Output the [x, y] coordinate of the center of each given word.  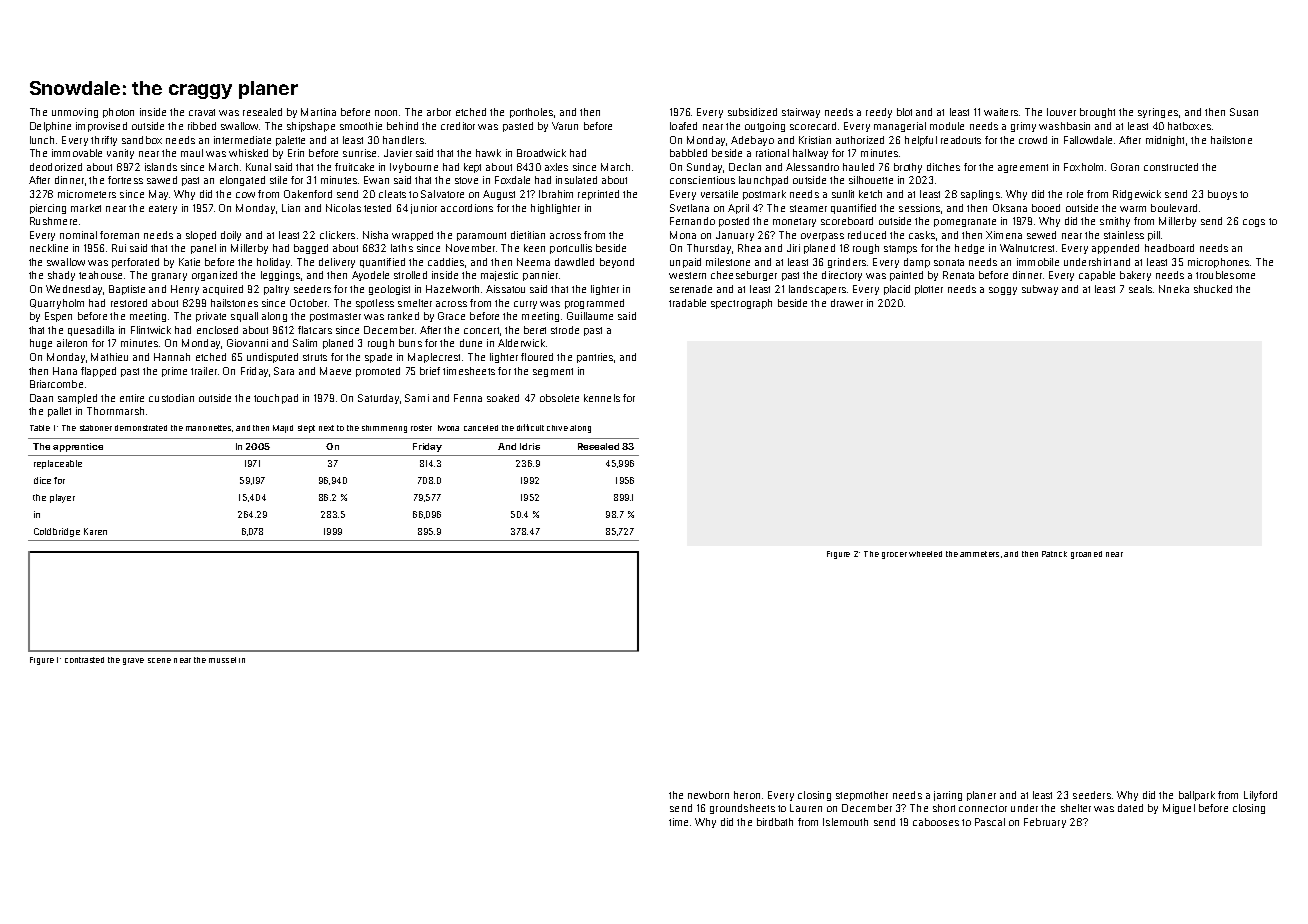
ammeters [979, 554]
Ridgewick [1137, 195]
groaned [1086, 555]
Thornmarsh [115, 411]
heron [747, 795]
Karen [95, 531]
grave [133, 661]
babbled [688, 153]
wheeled [925, 554]
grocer [894, 555]
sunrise [359, 153]
